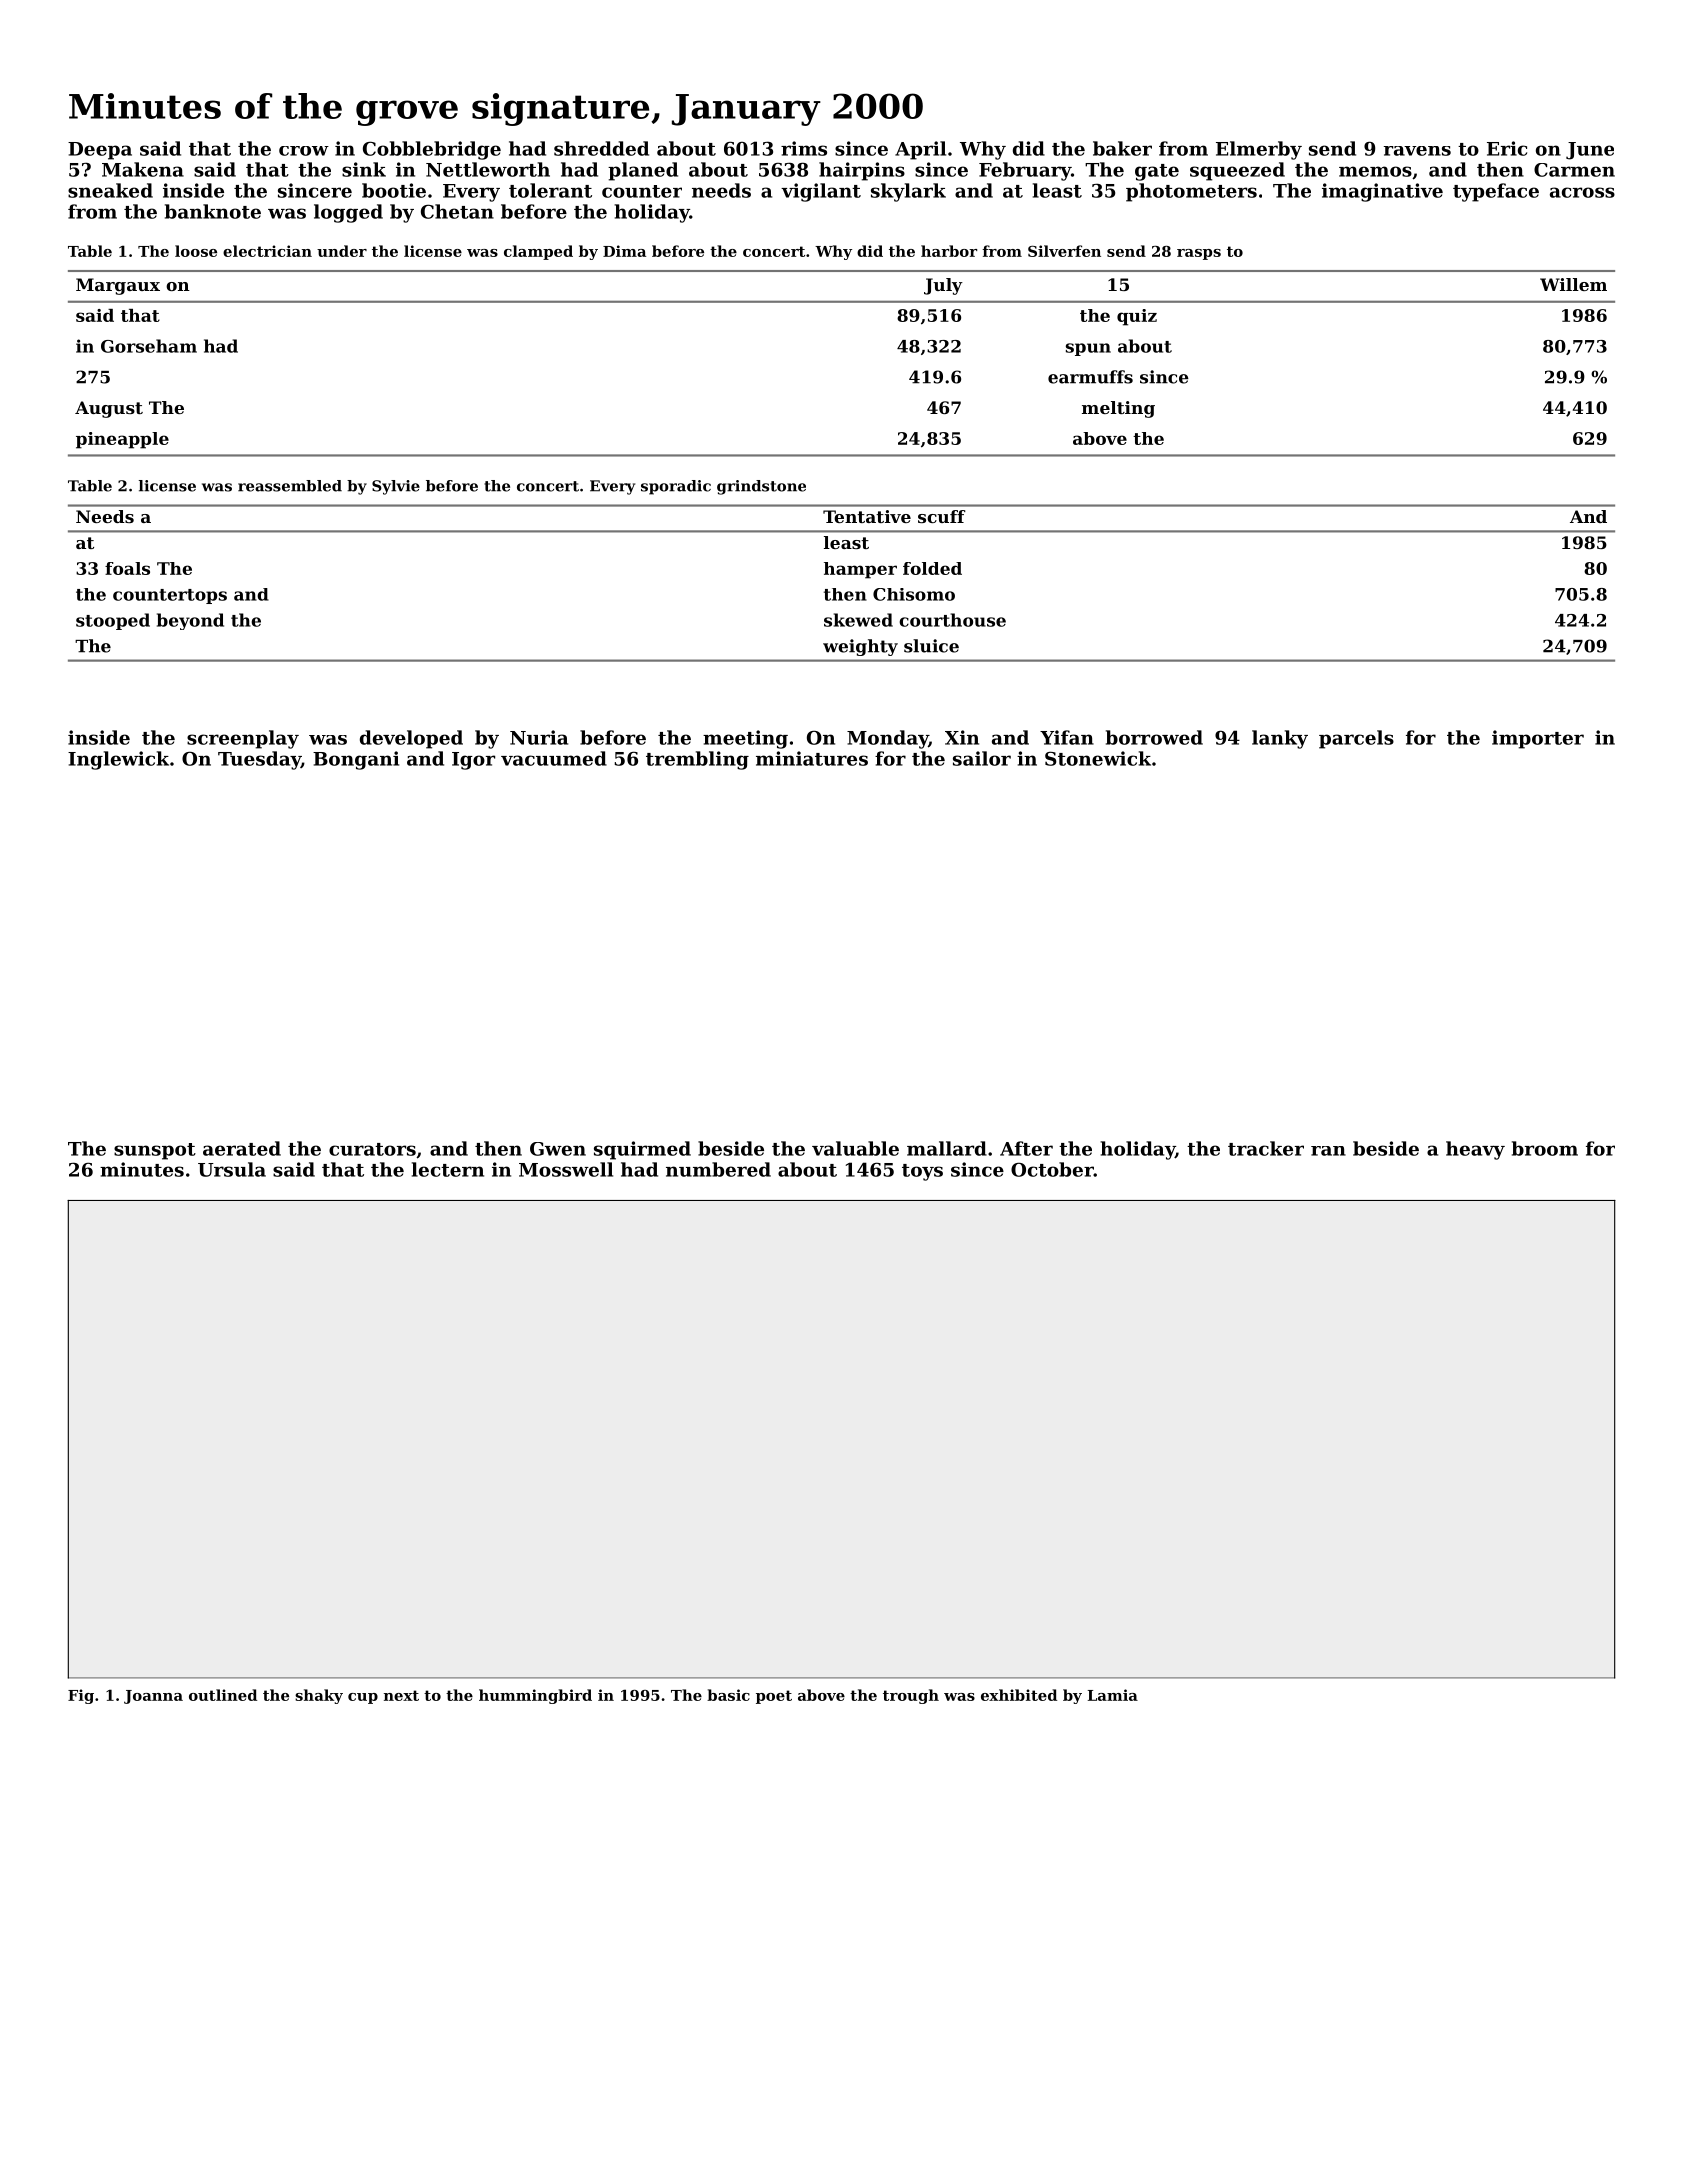 This screenshot has height=2178, width=1683. I want to click on foals, so click(127, 568).
